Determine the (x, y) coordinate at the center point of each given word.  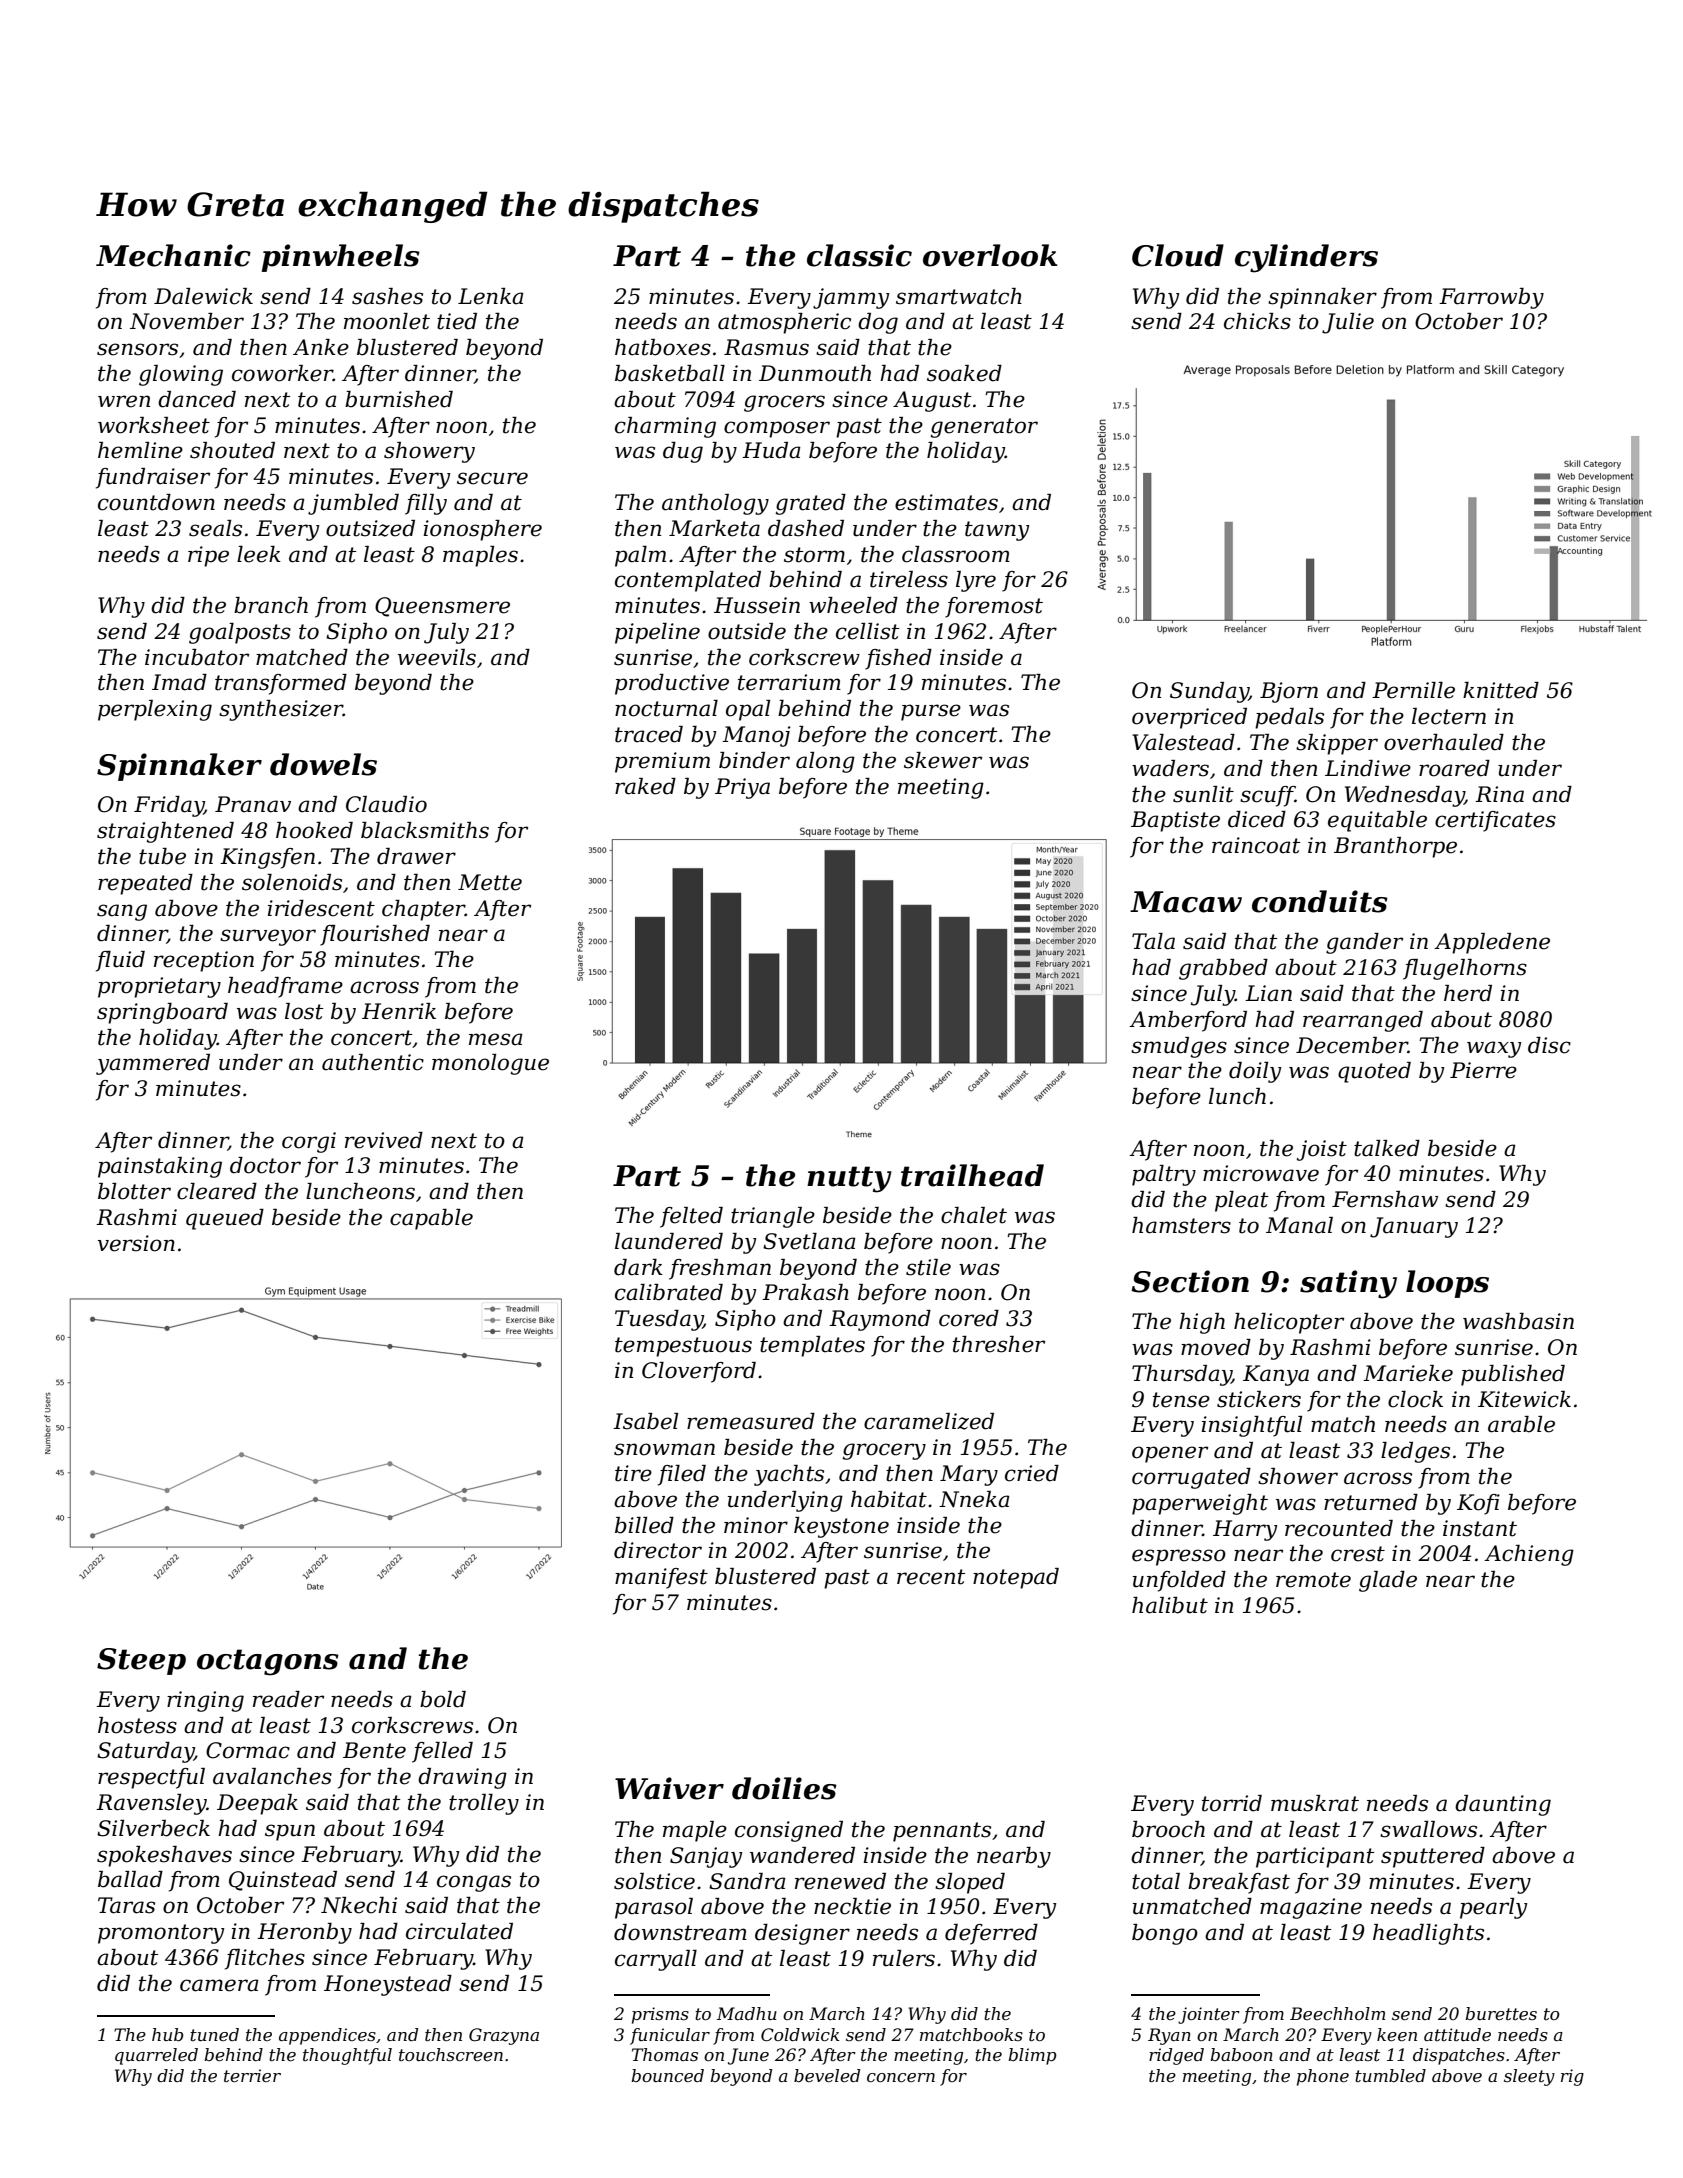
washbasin (1518, 1321)
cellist (867, 631)
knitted (1501, 690)
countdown (156, 502)
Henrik (399, 1011)
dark (638, 1267)
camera (219, 1985)
